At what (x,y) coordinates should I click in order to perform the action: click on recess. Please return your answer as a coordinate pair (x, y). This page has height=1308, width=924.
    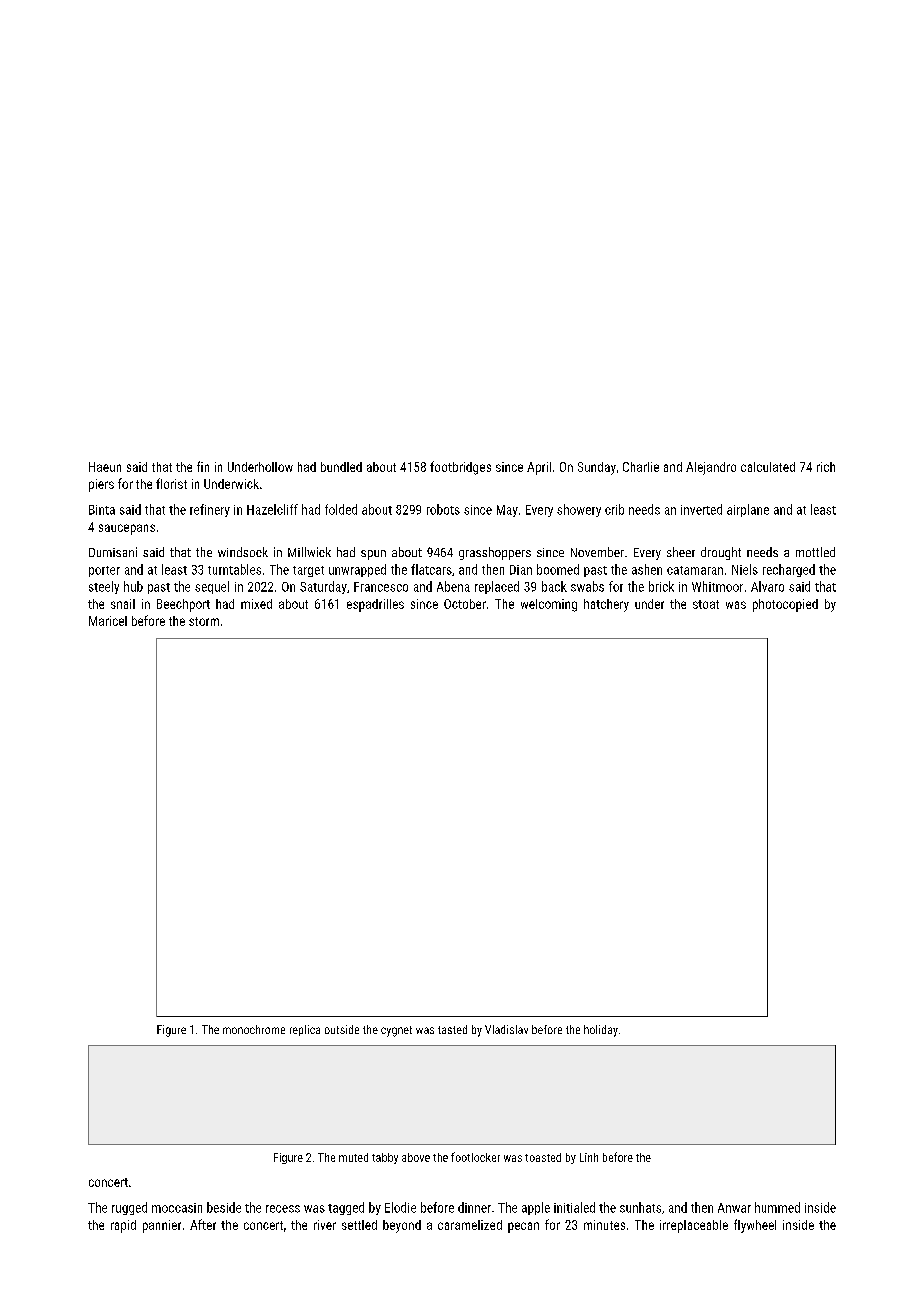
    Looking at the image, I should click on (283, 1209).
